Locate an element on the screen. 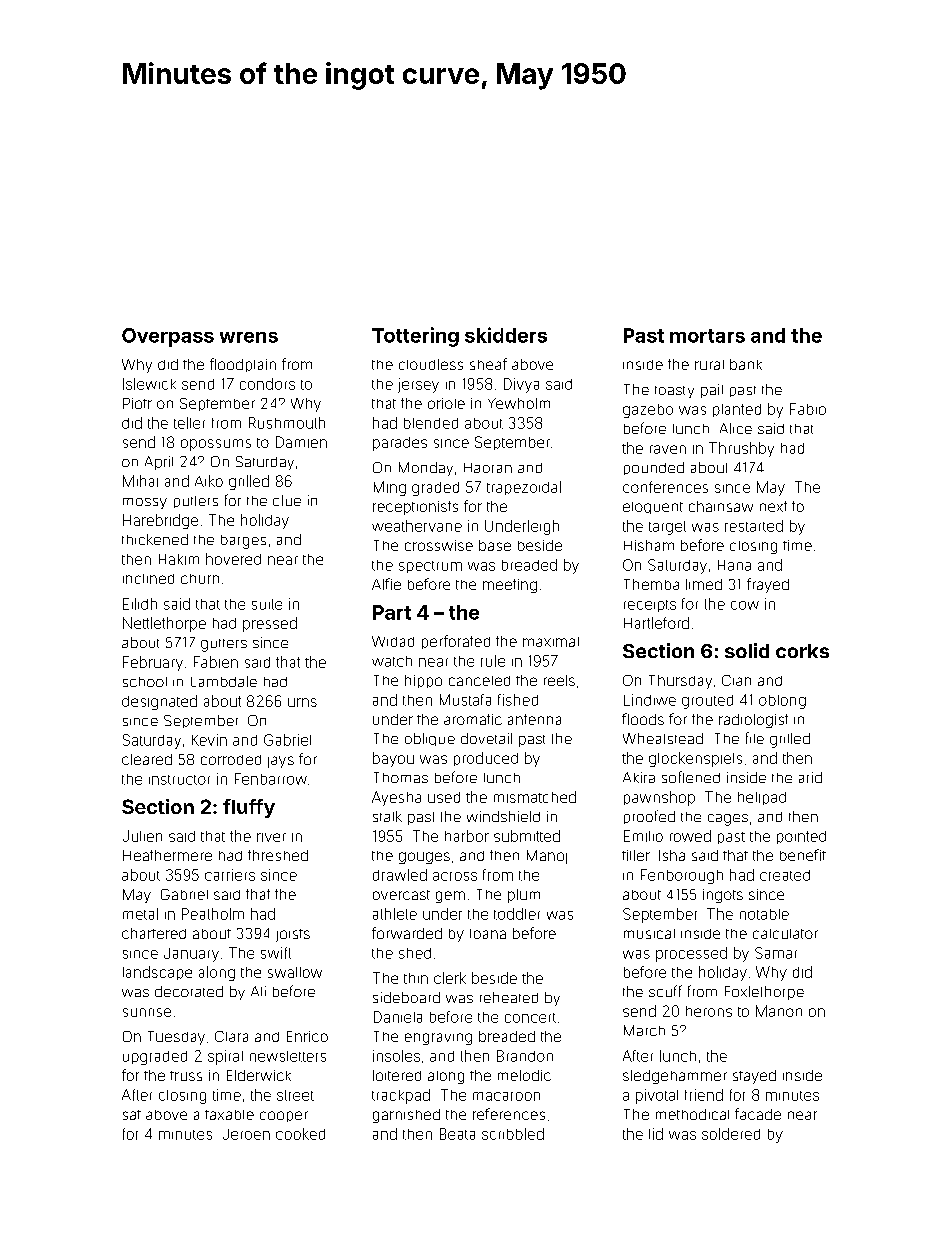 This screenshot has height=1233, width=952. truss is located at coordinates (186, 1076).
